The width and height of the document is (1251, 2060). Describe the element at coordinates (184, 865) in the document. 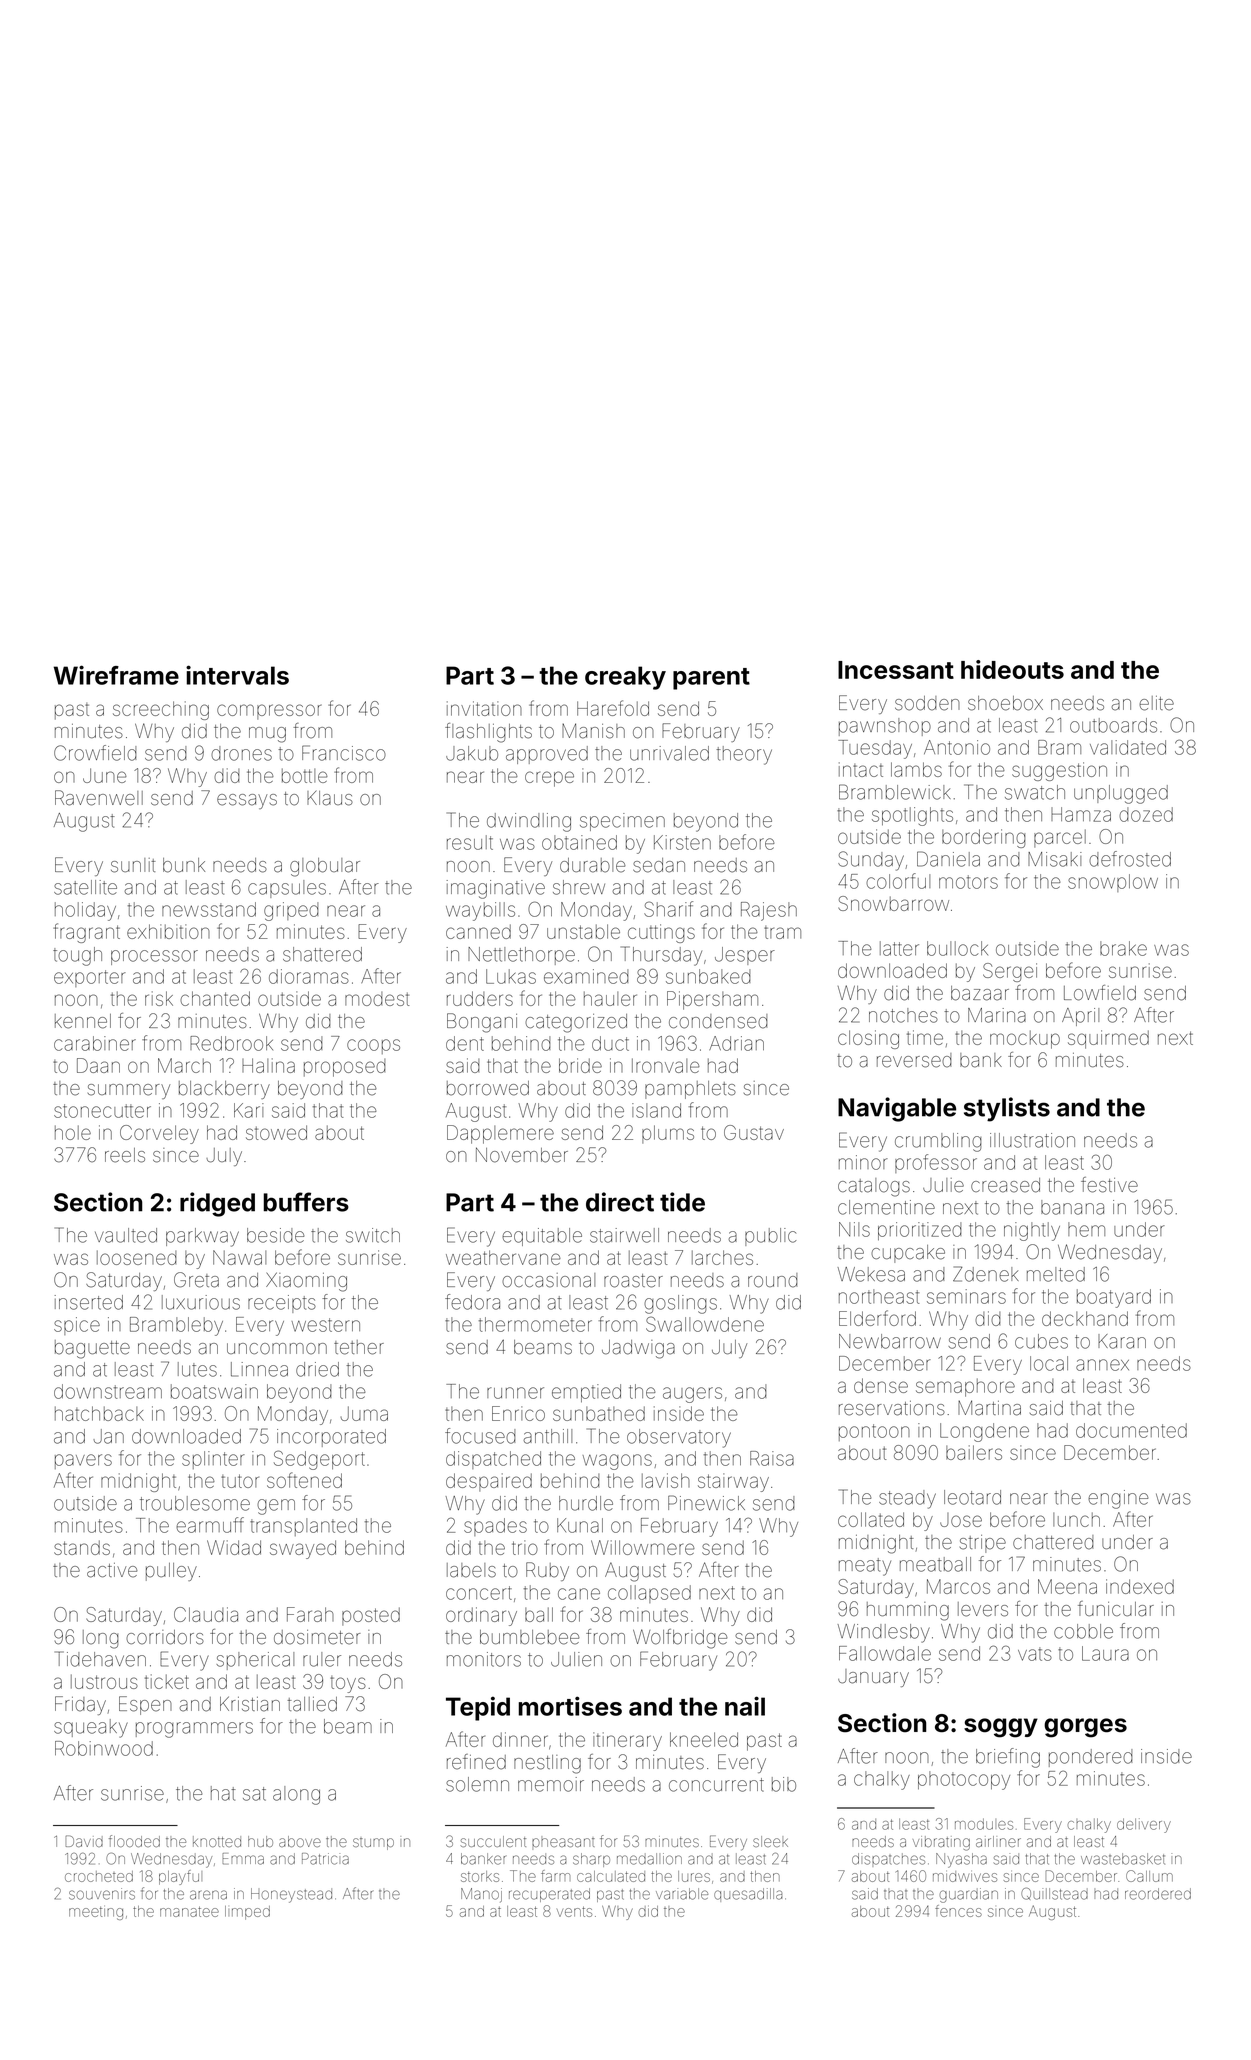

I see `bunk` at that location.
